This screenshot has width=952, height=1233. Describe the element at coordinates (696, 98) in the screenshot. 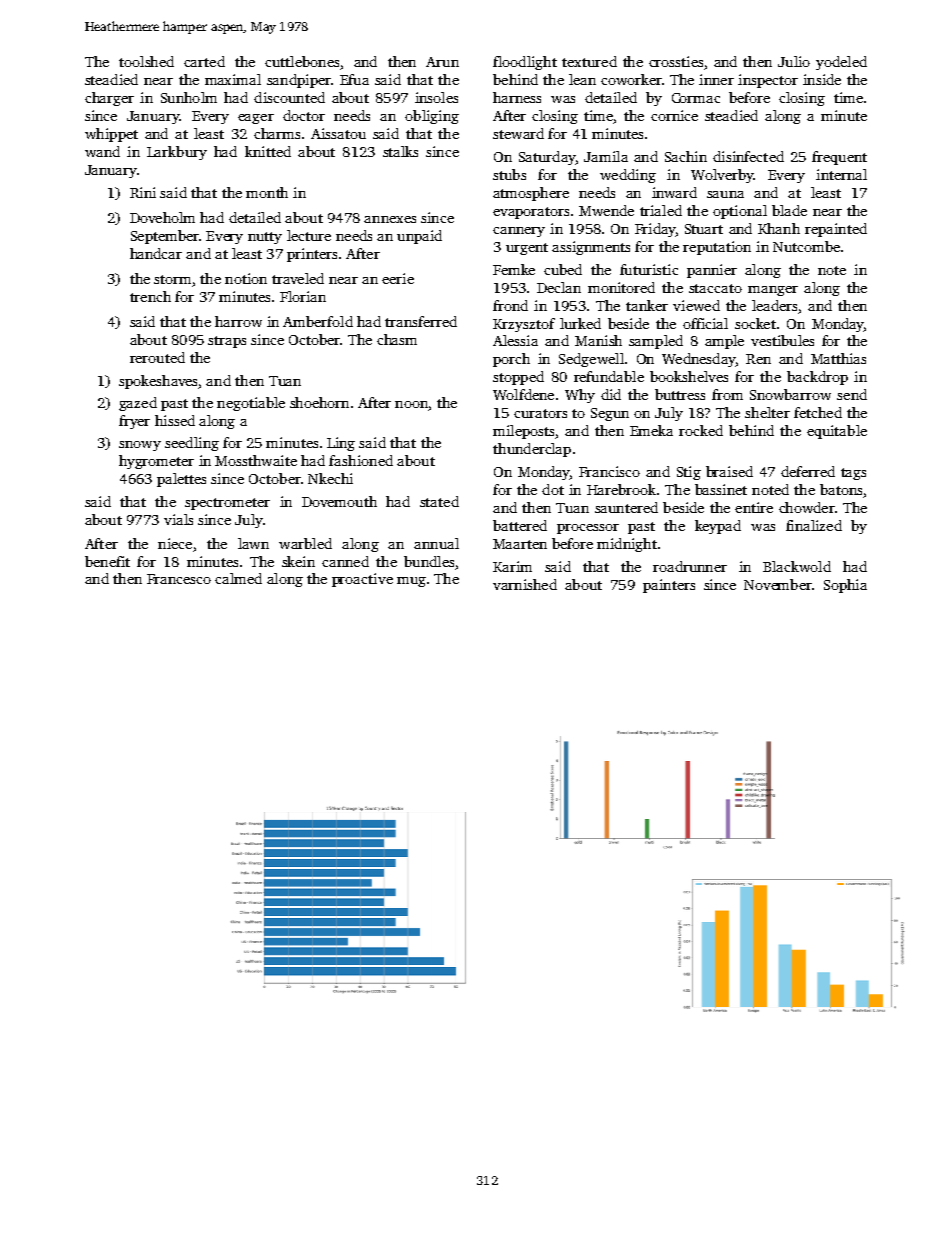

I see `Cormac` at that location.
